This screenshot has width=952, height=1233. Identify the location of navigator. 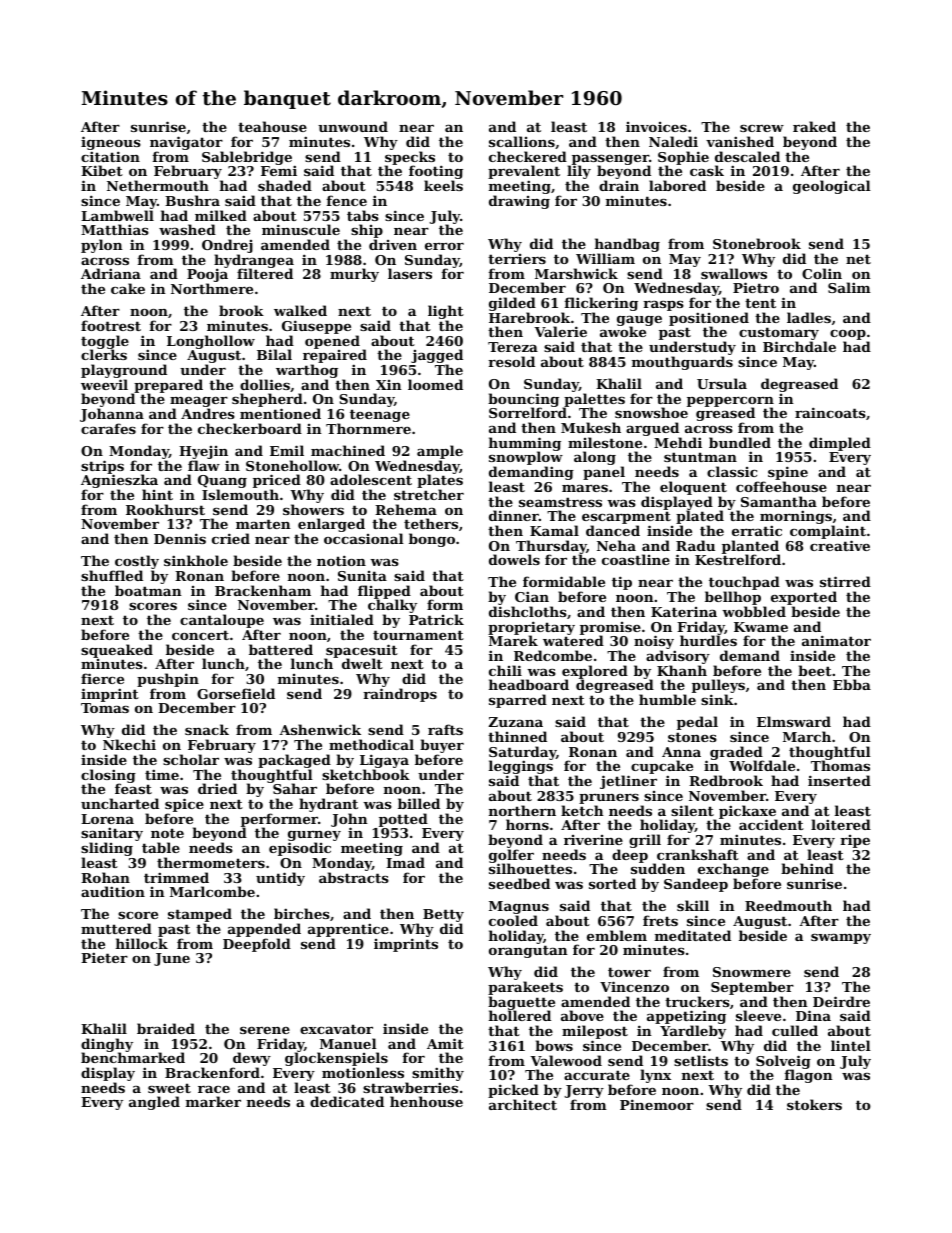
(186, 143).
